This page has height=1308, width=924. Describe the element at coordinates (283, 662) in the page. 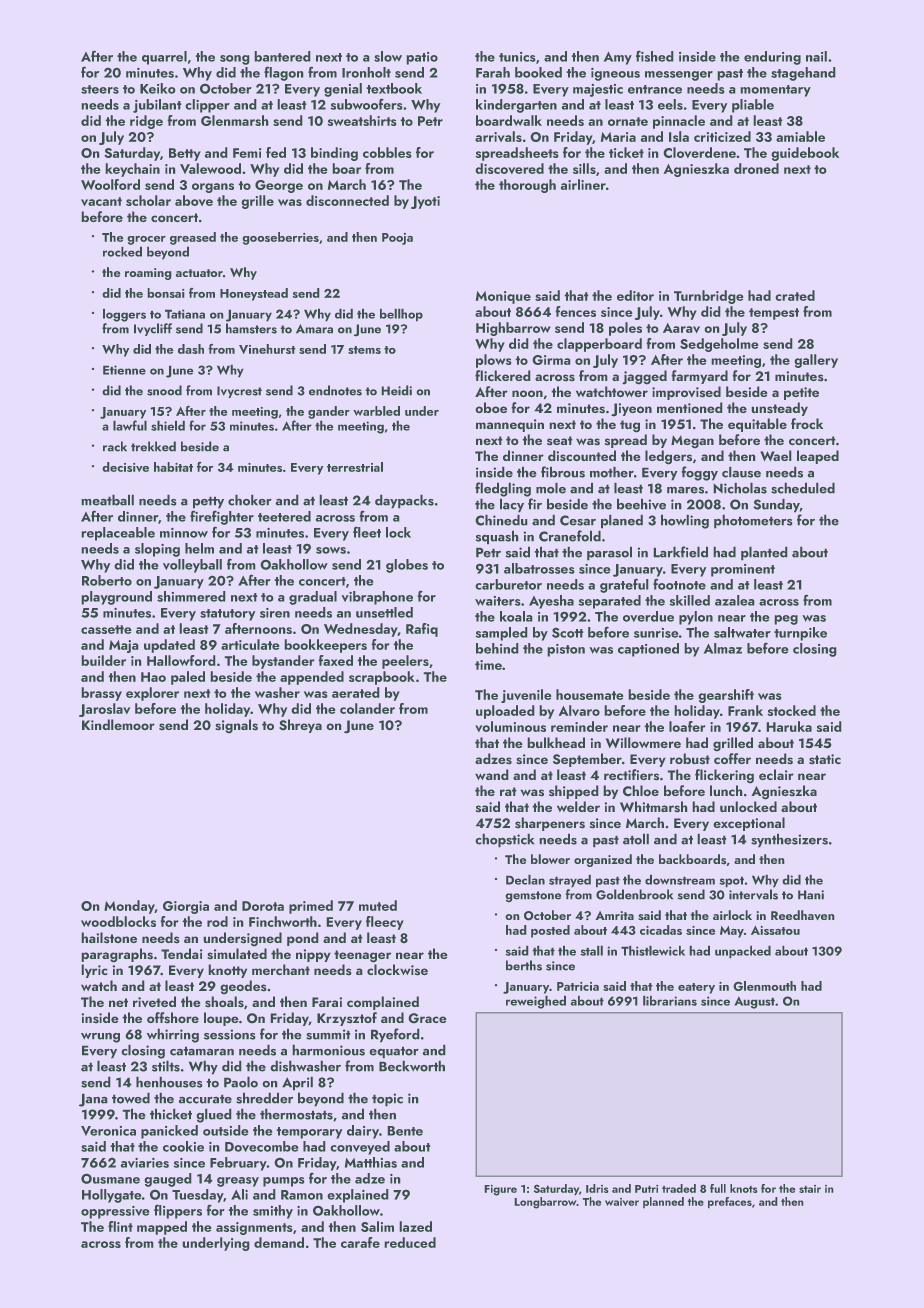

I see `bystander` at that location.
